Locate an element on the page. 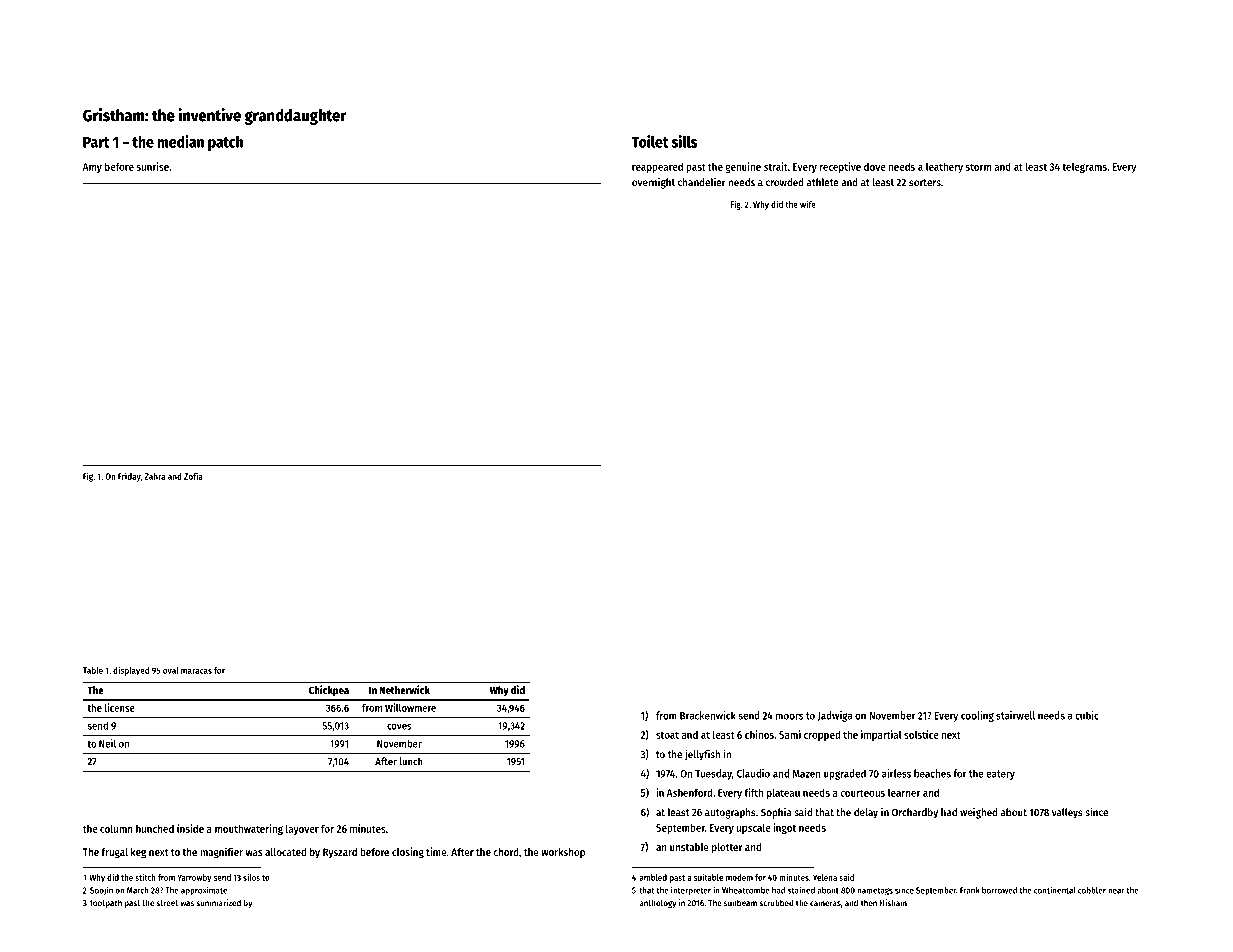  displayed is located at coordinates (131, 671).
